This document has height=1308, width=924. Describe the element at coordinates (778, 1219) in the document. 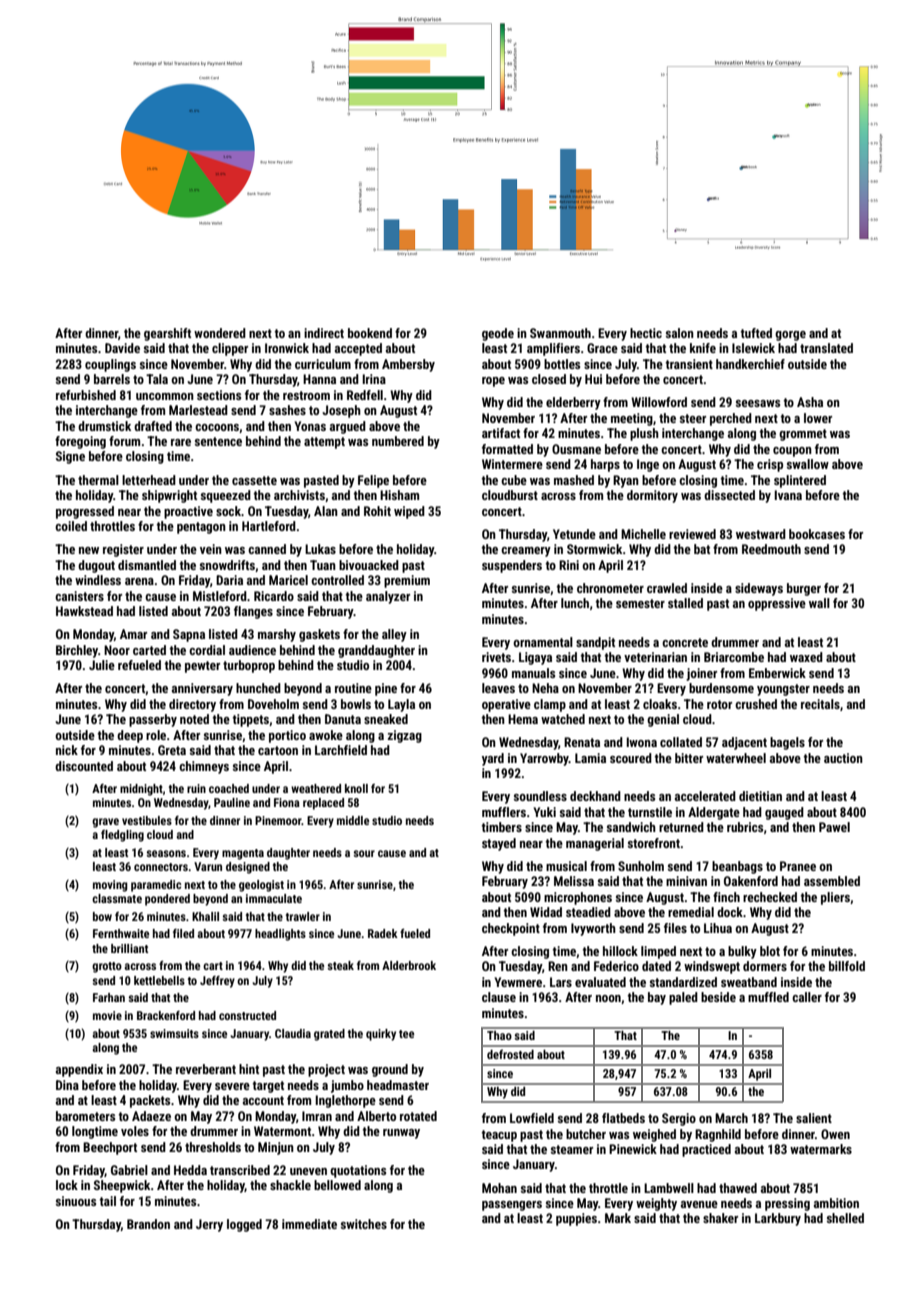

I see `Larkbury` at that location.
